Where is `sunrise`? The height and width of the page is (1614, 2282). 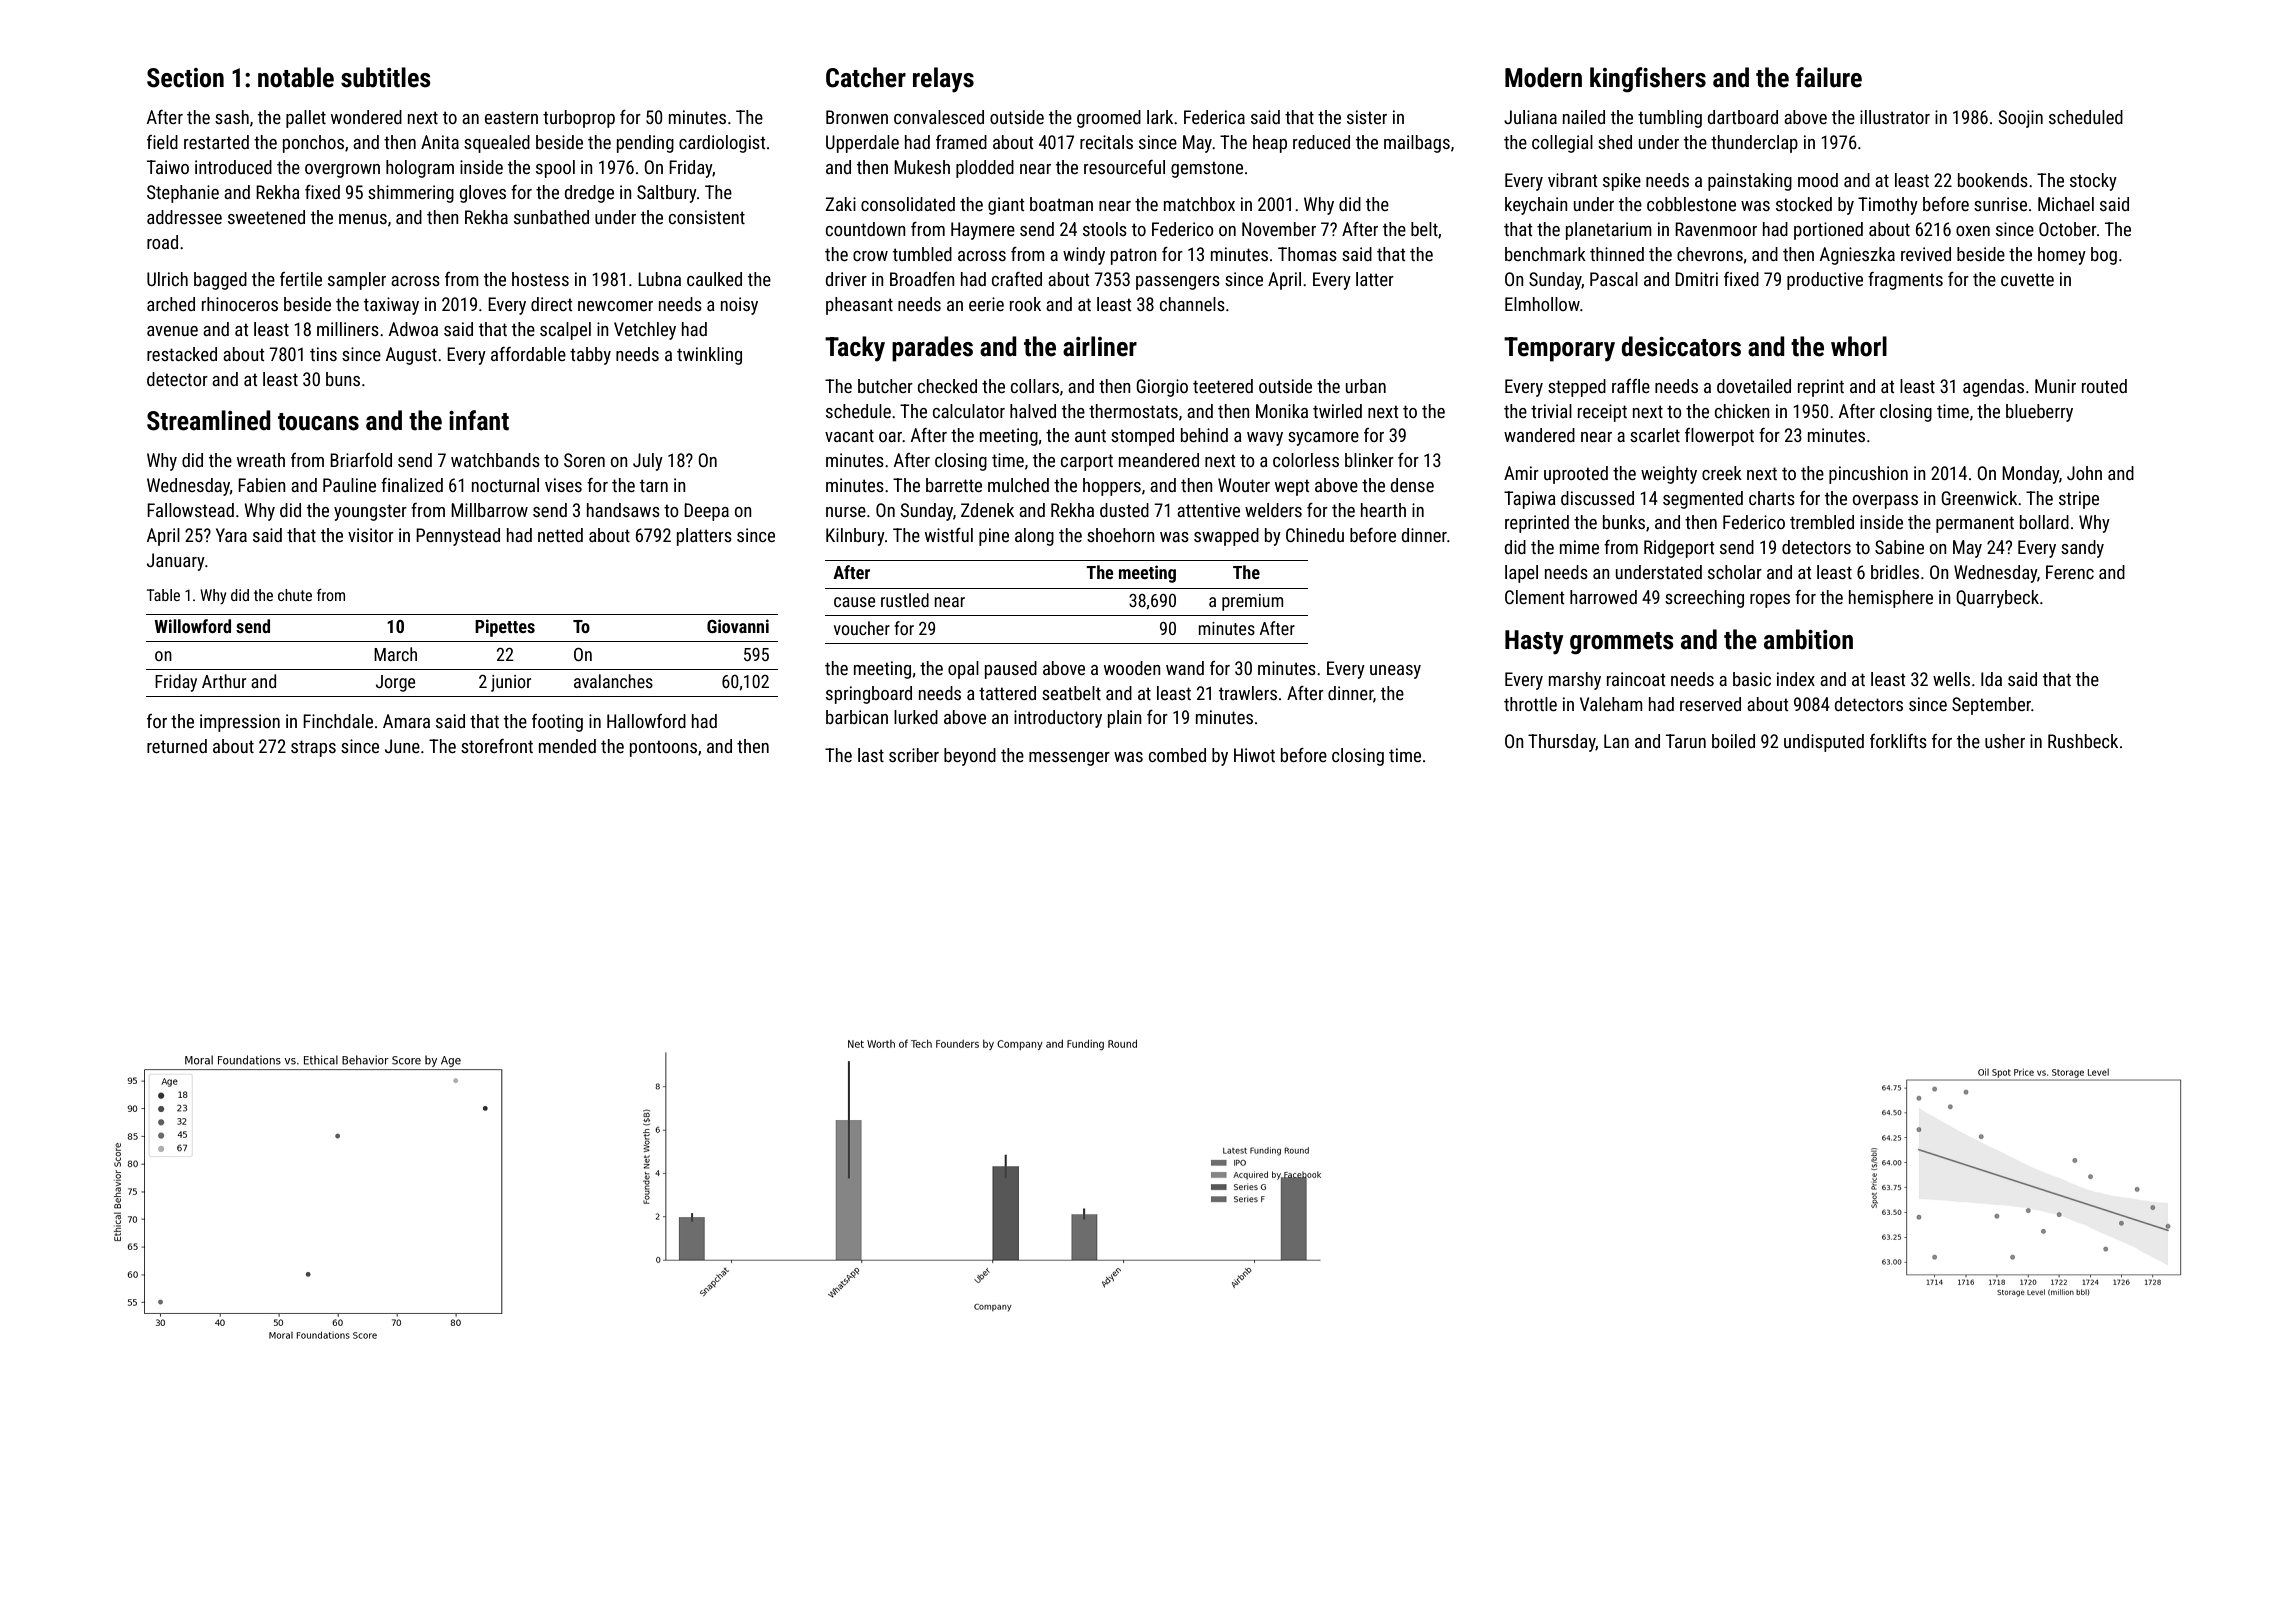 sunrise is located at coordinates (2000, 204).
